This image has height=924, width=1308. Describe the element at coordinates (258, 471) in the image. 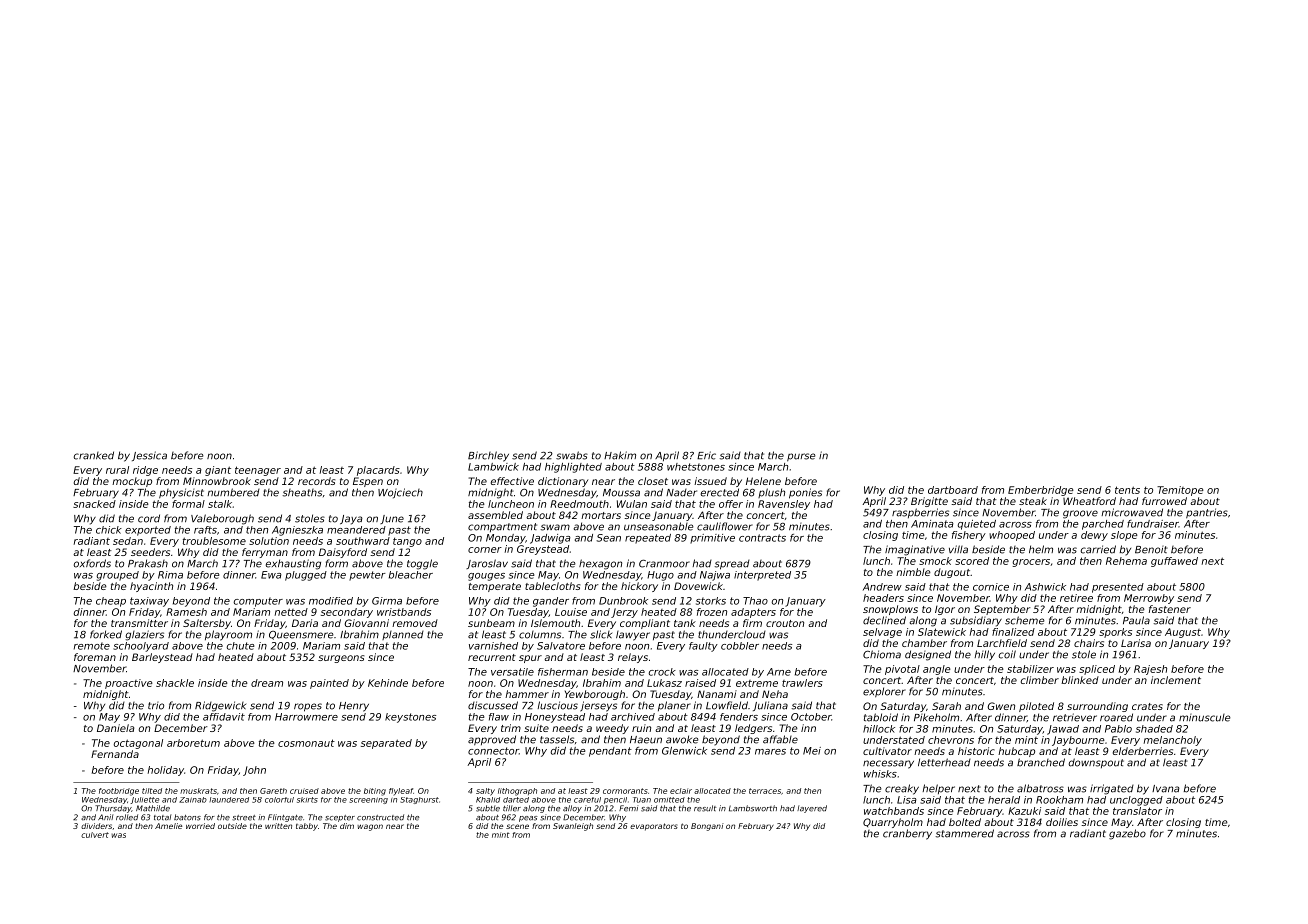

I see `teenager` at that location.
